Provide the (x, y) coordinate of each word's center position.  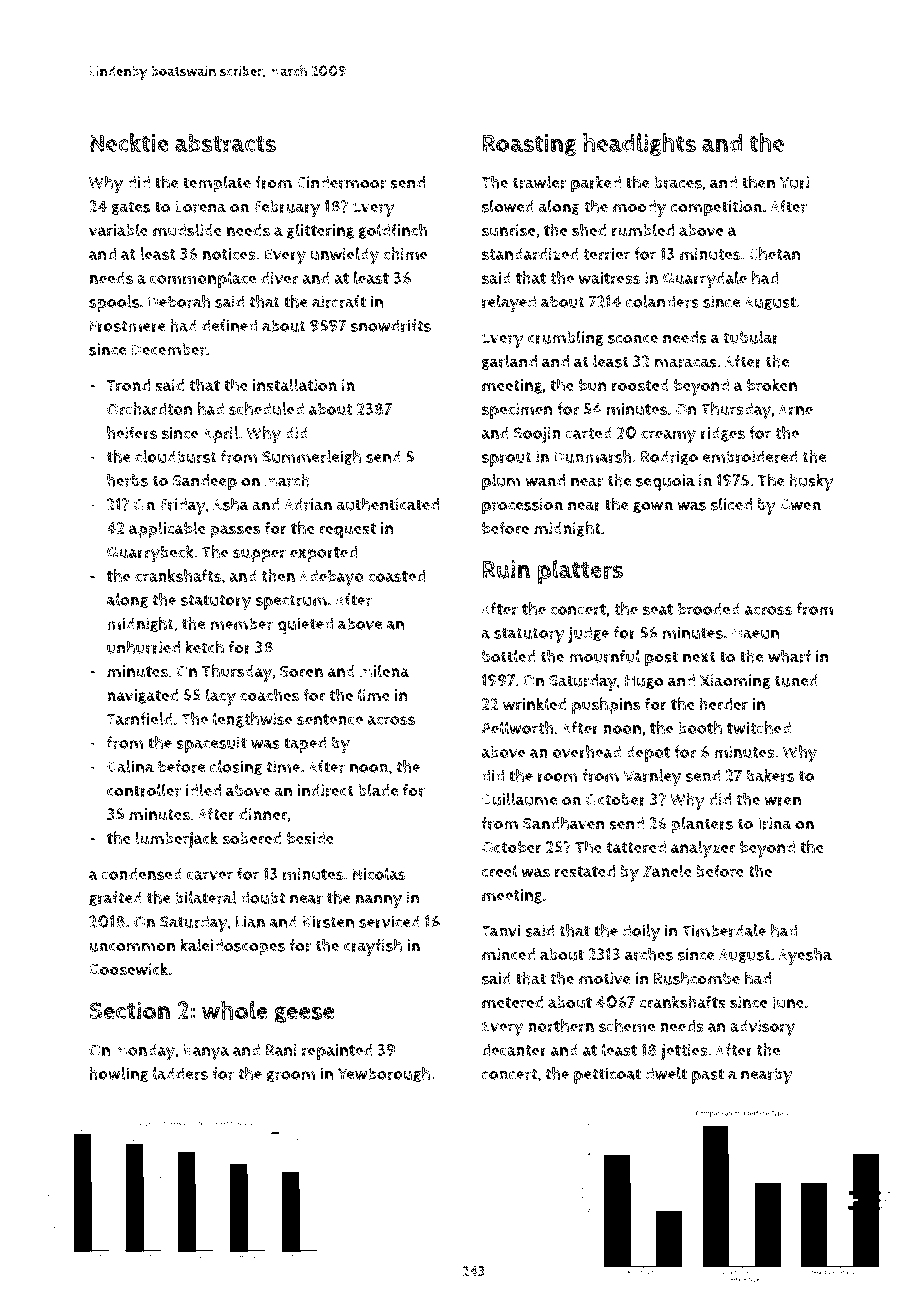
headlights (639, 144)
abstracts (225, 143)
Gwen (800, 505)
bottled (509, 656)
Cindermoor (341, 182)
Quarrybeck (150, 554)
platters (580, 572)
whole (235, 1010)
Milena (384, 670)
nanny (379, 901)
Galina (130, 766)
